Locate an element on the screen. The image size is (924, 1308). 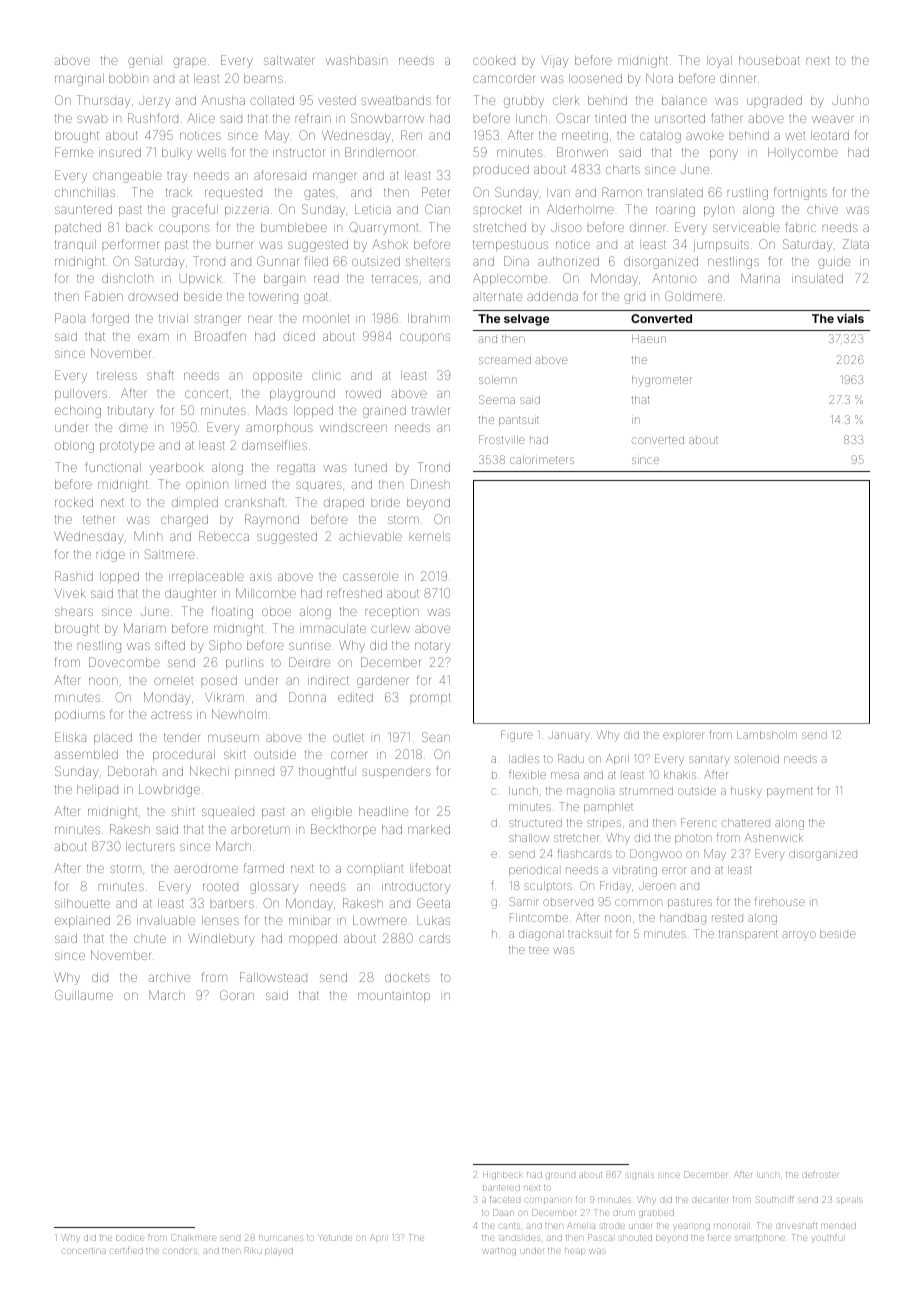
lecturers is located at coordinates (150, 846).
